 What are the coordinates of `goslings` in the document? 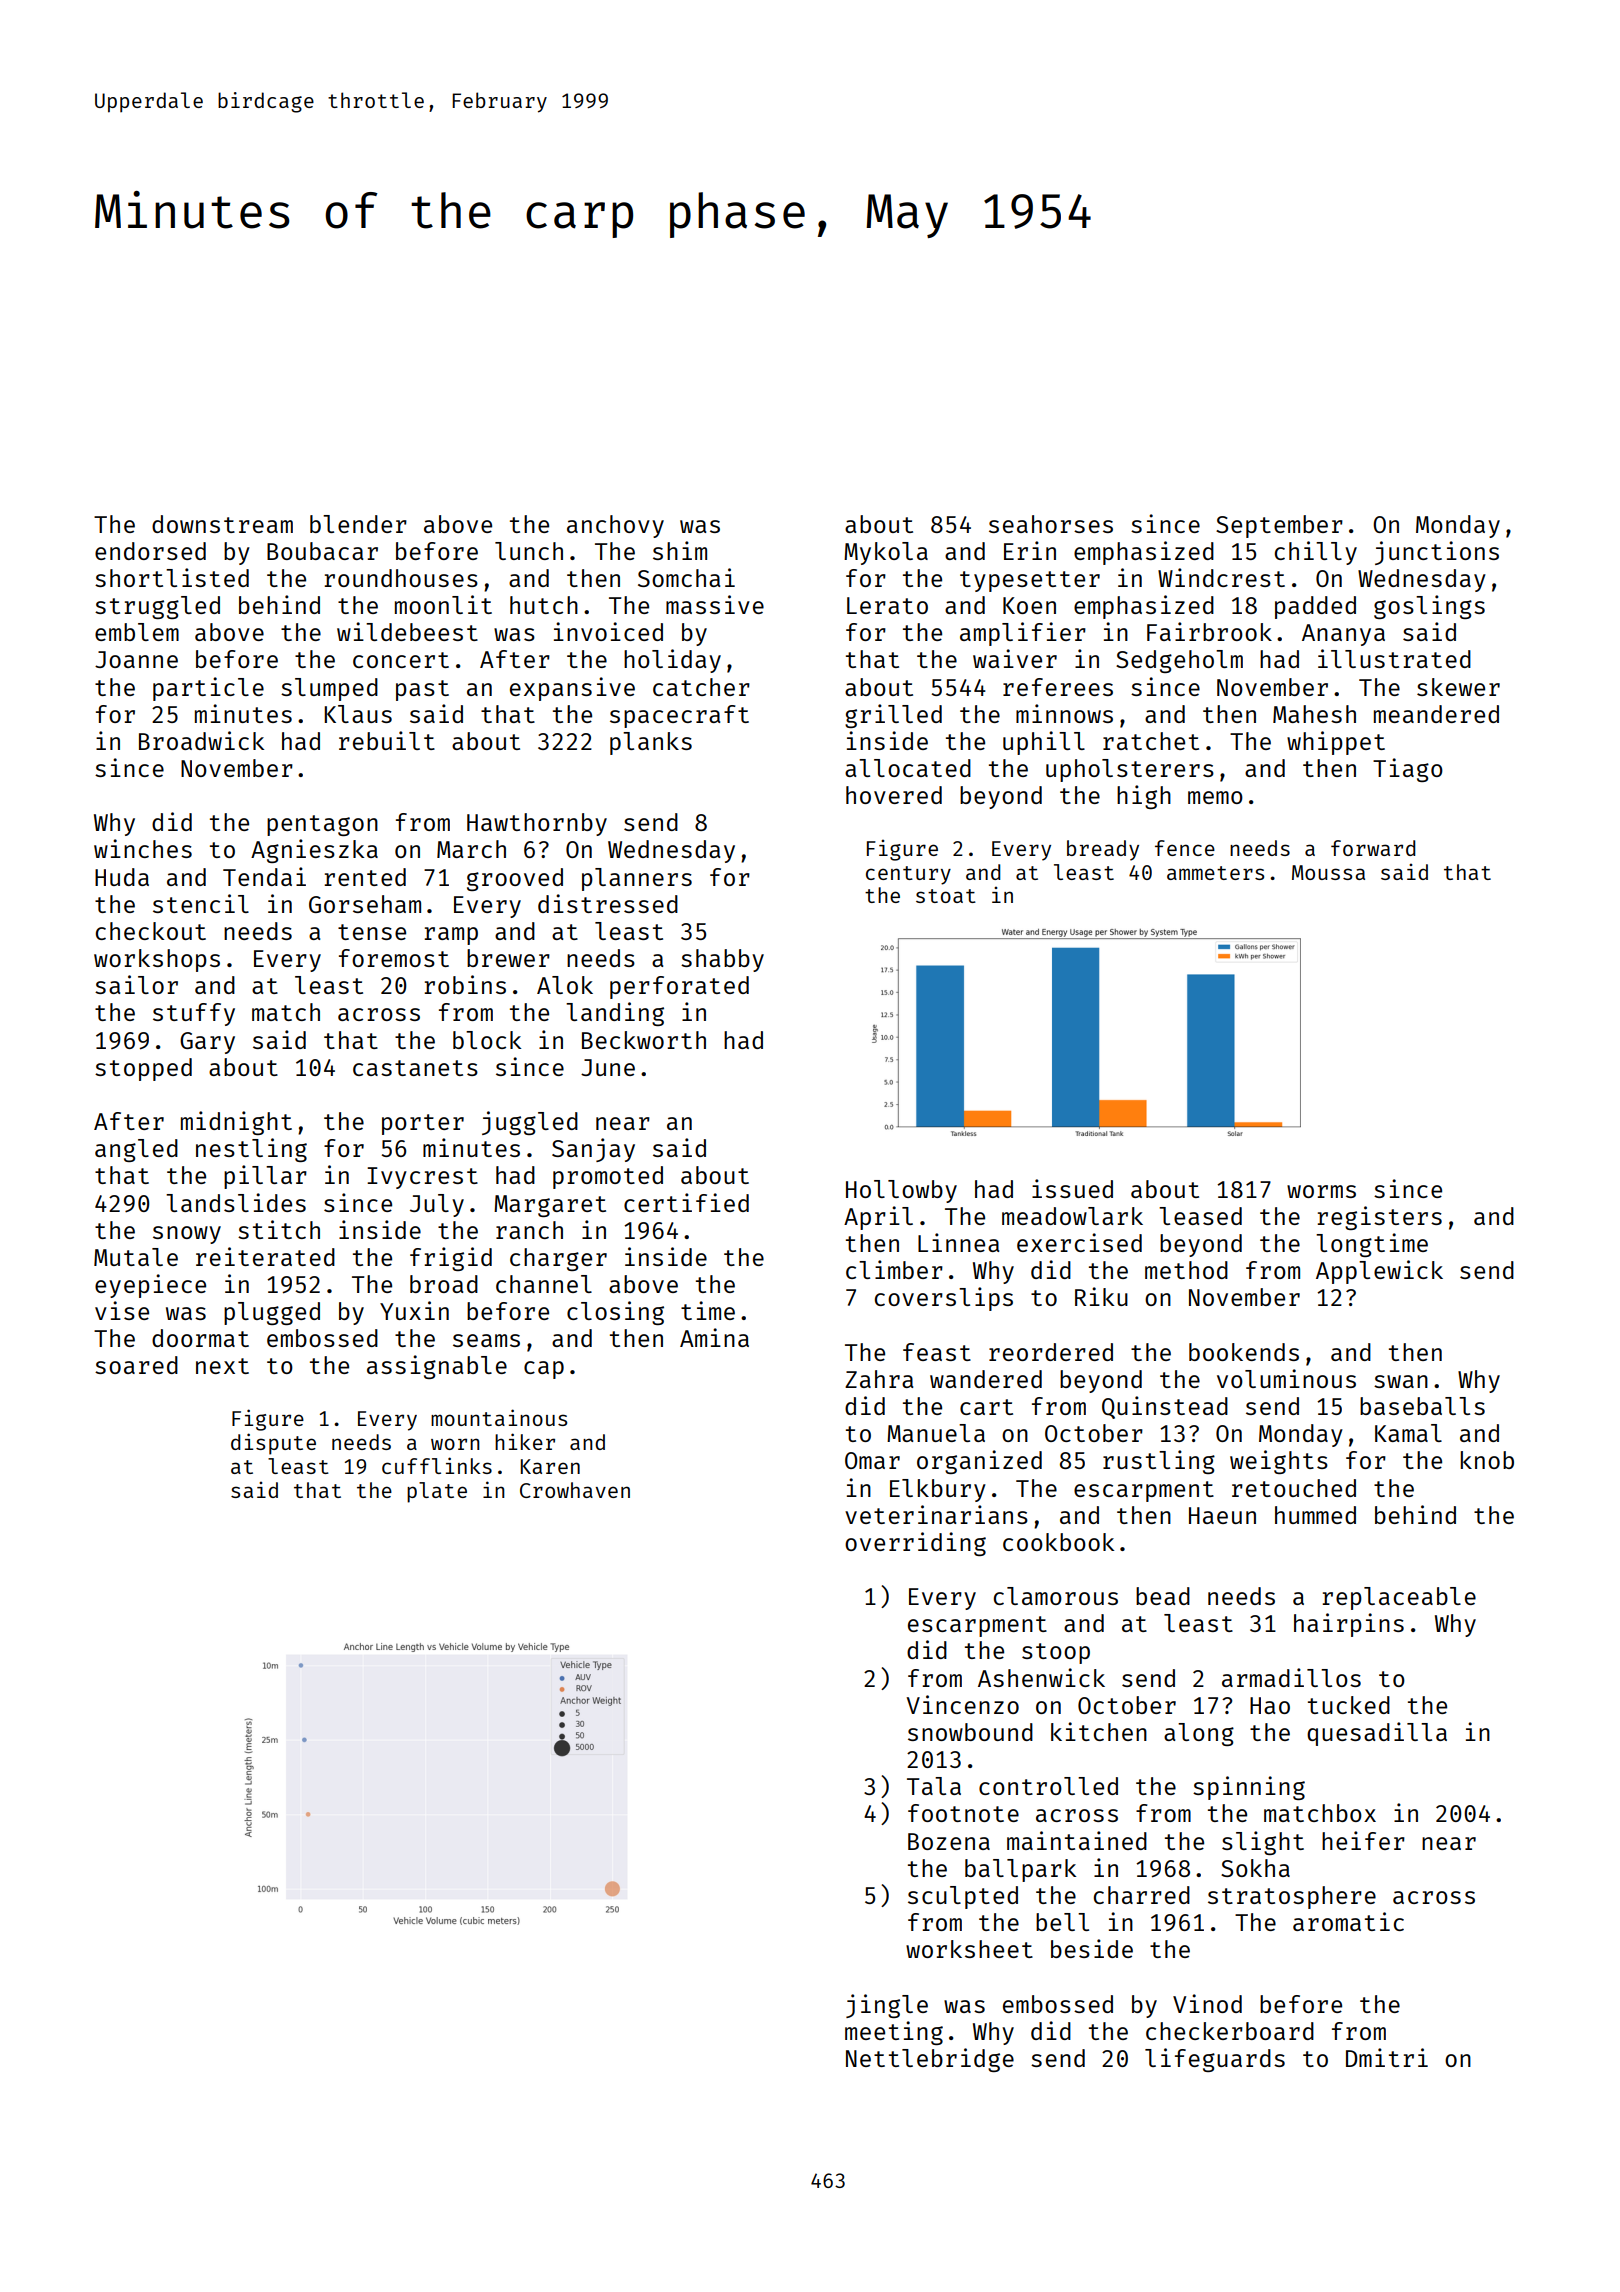 It's located at (1429, 607).
